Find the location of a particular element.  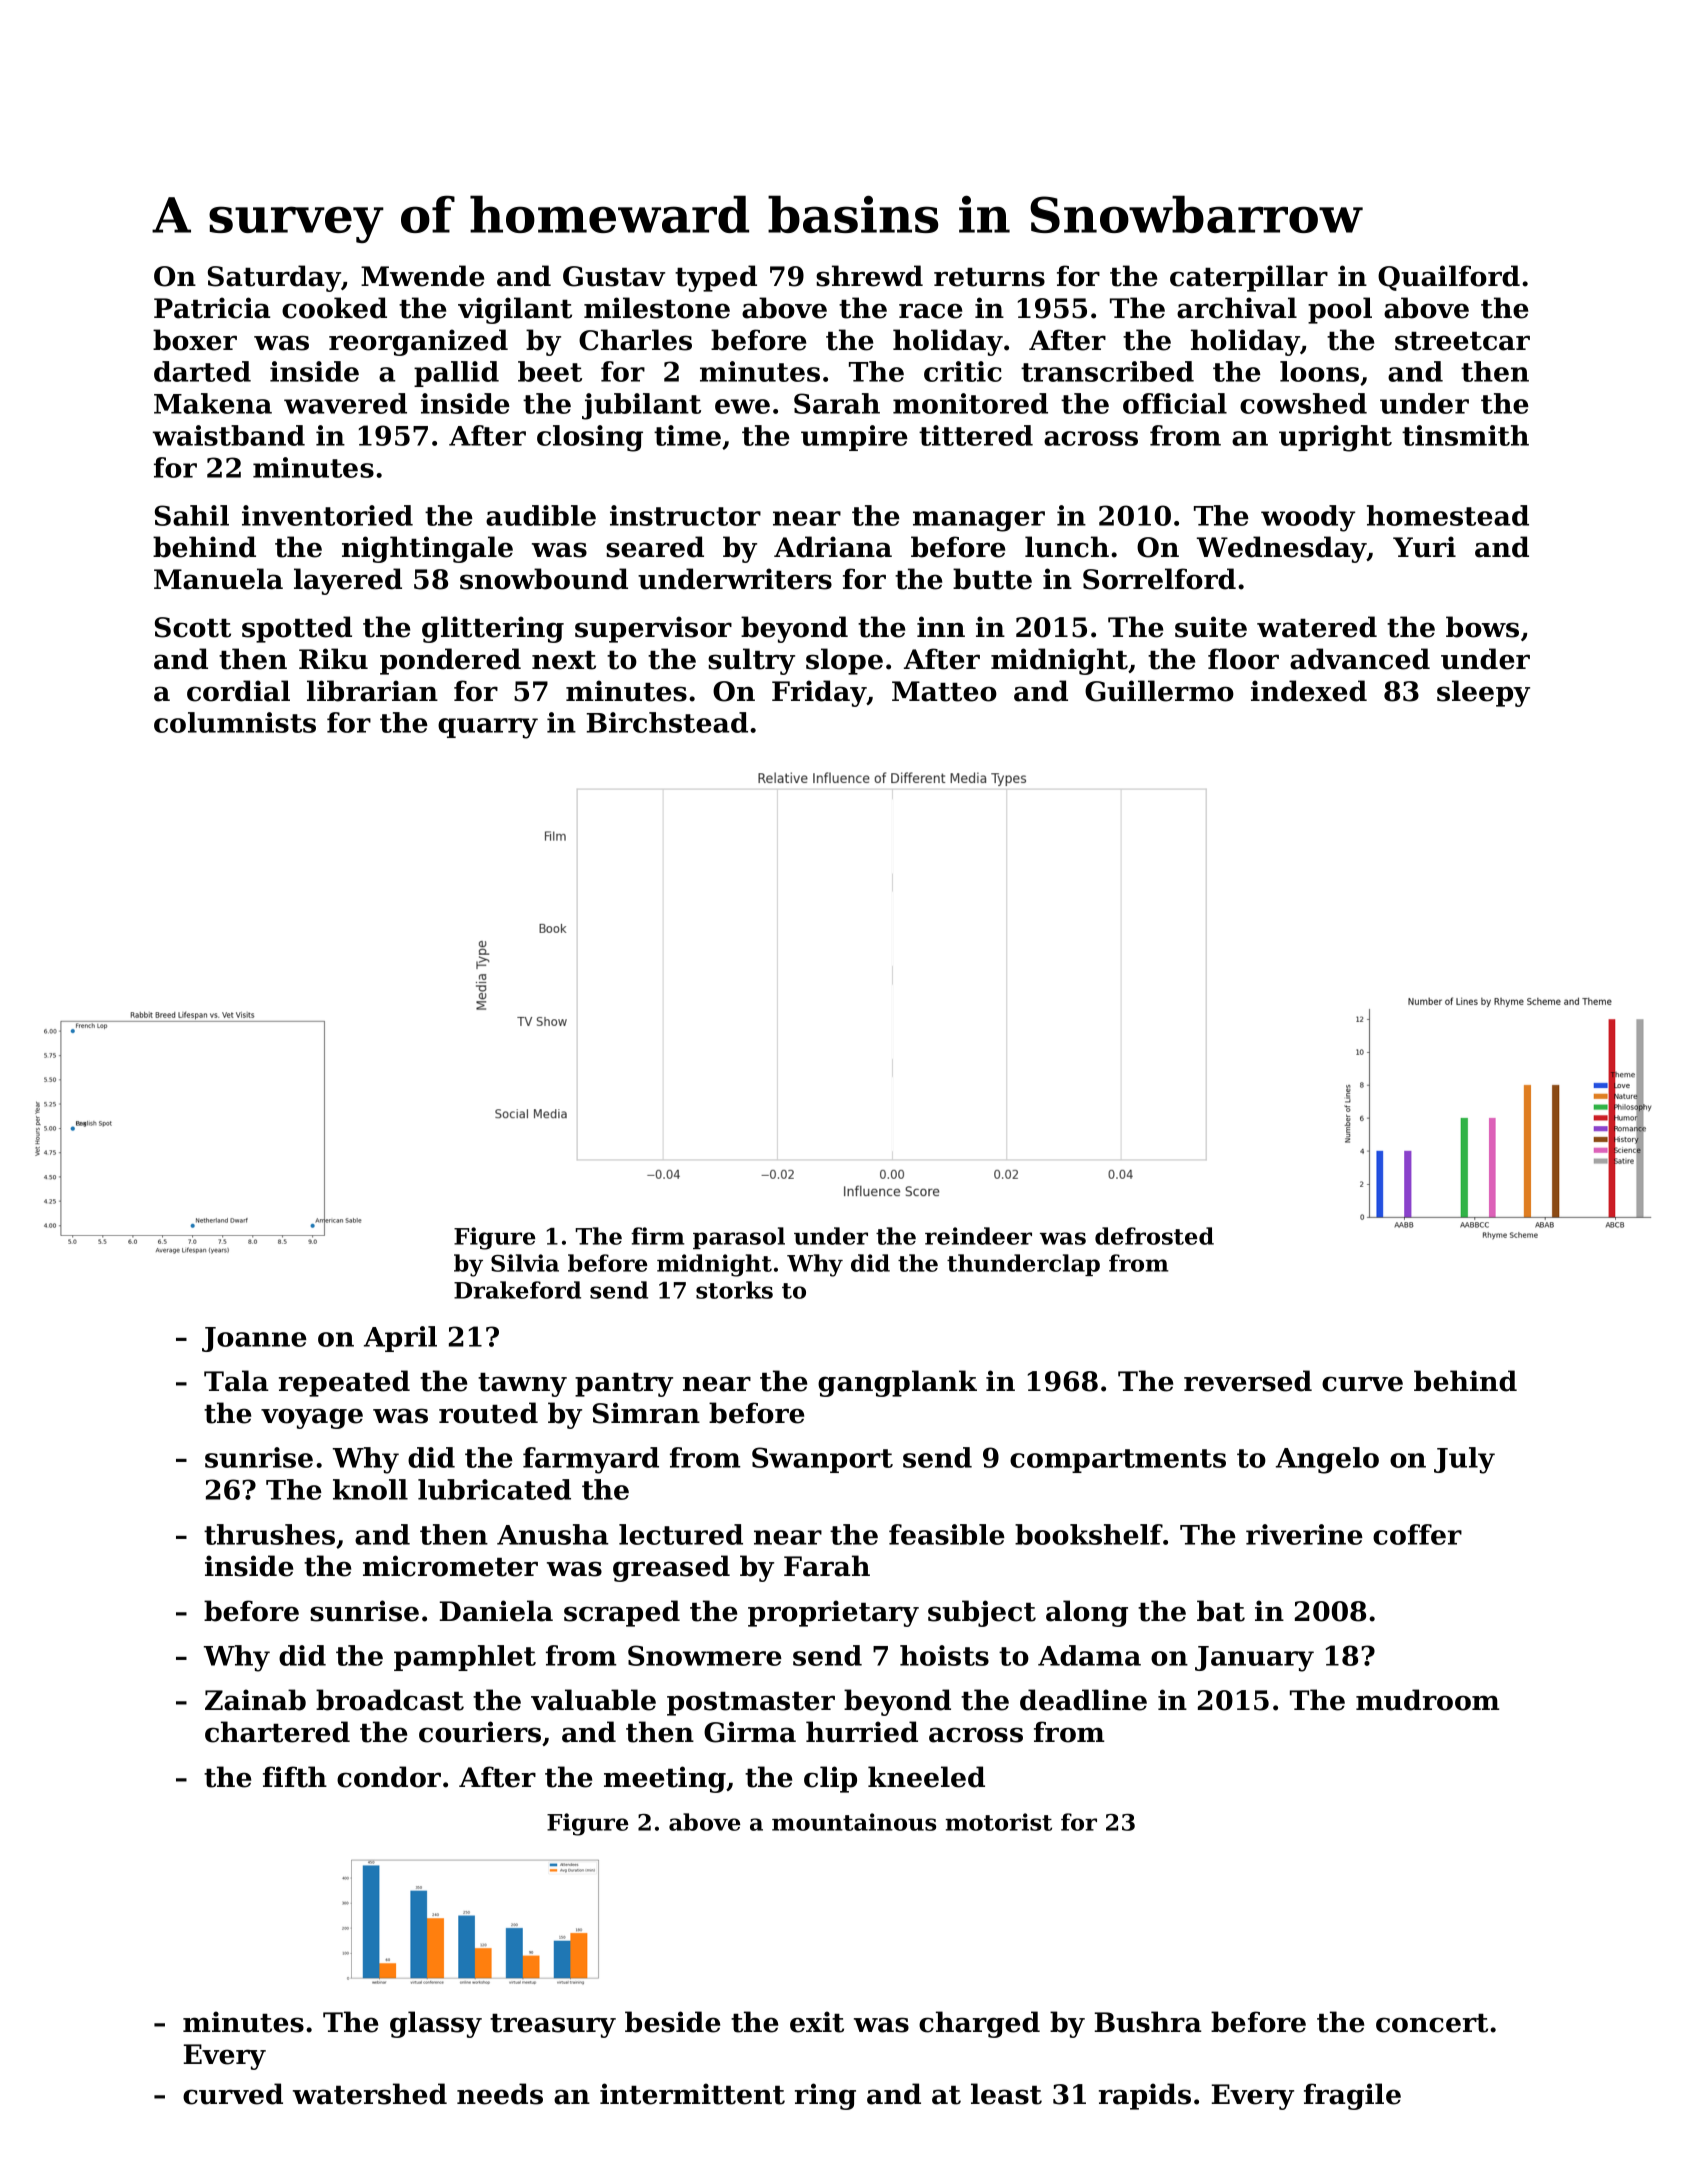

indexed is located at coordinates (1309, 691).
